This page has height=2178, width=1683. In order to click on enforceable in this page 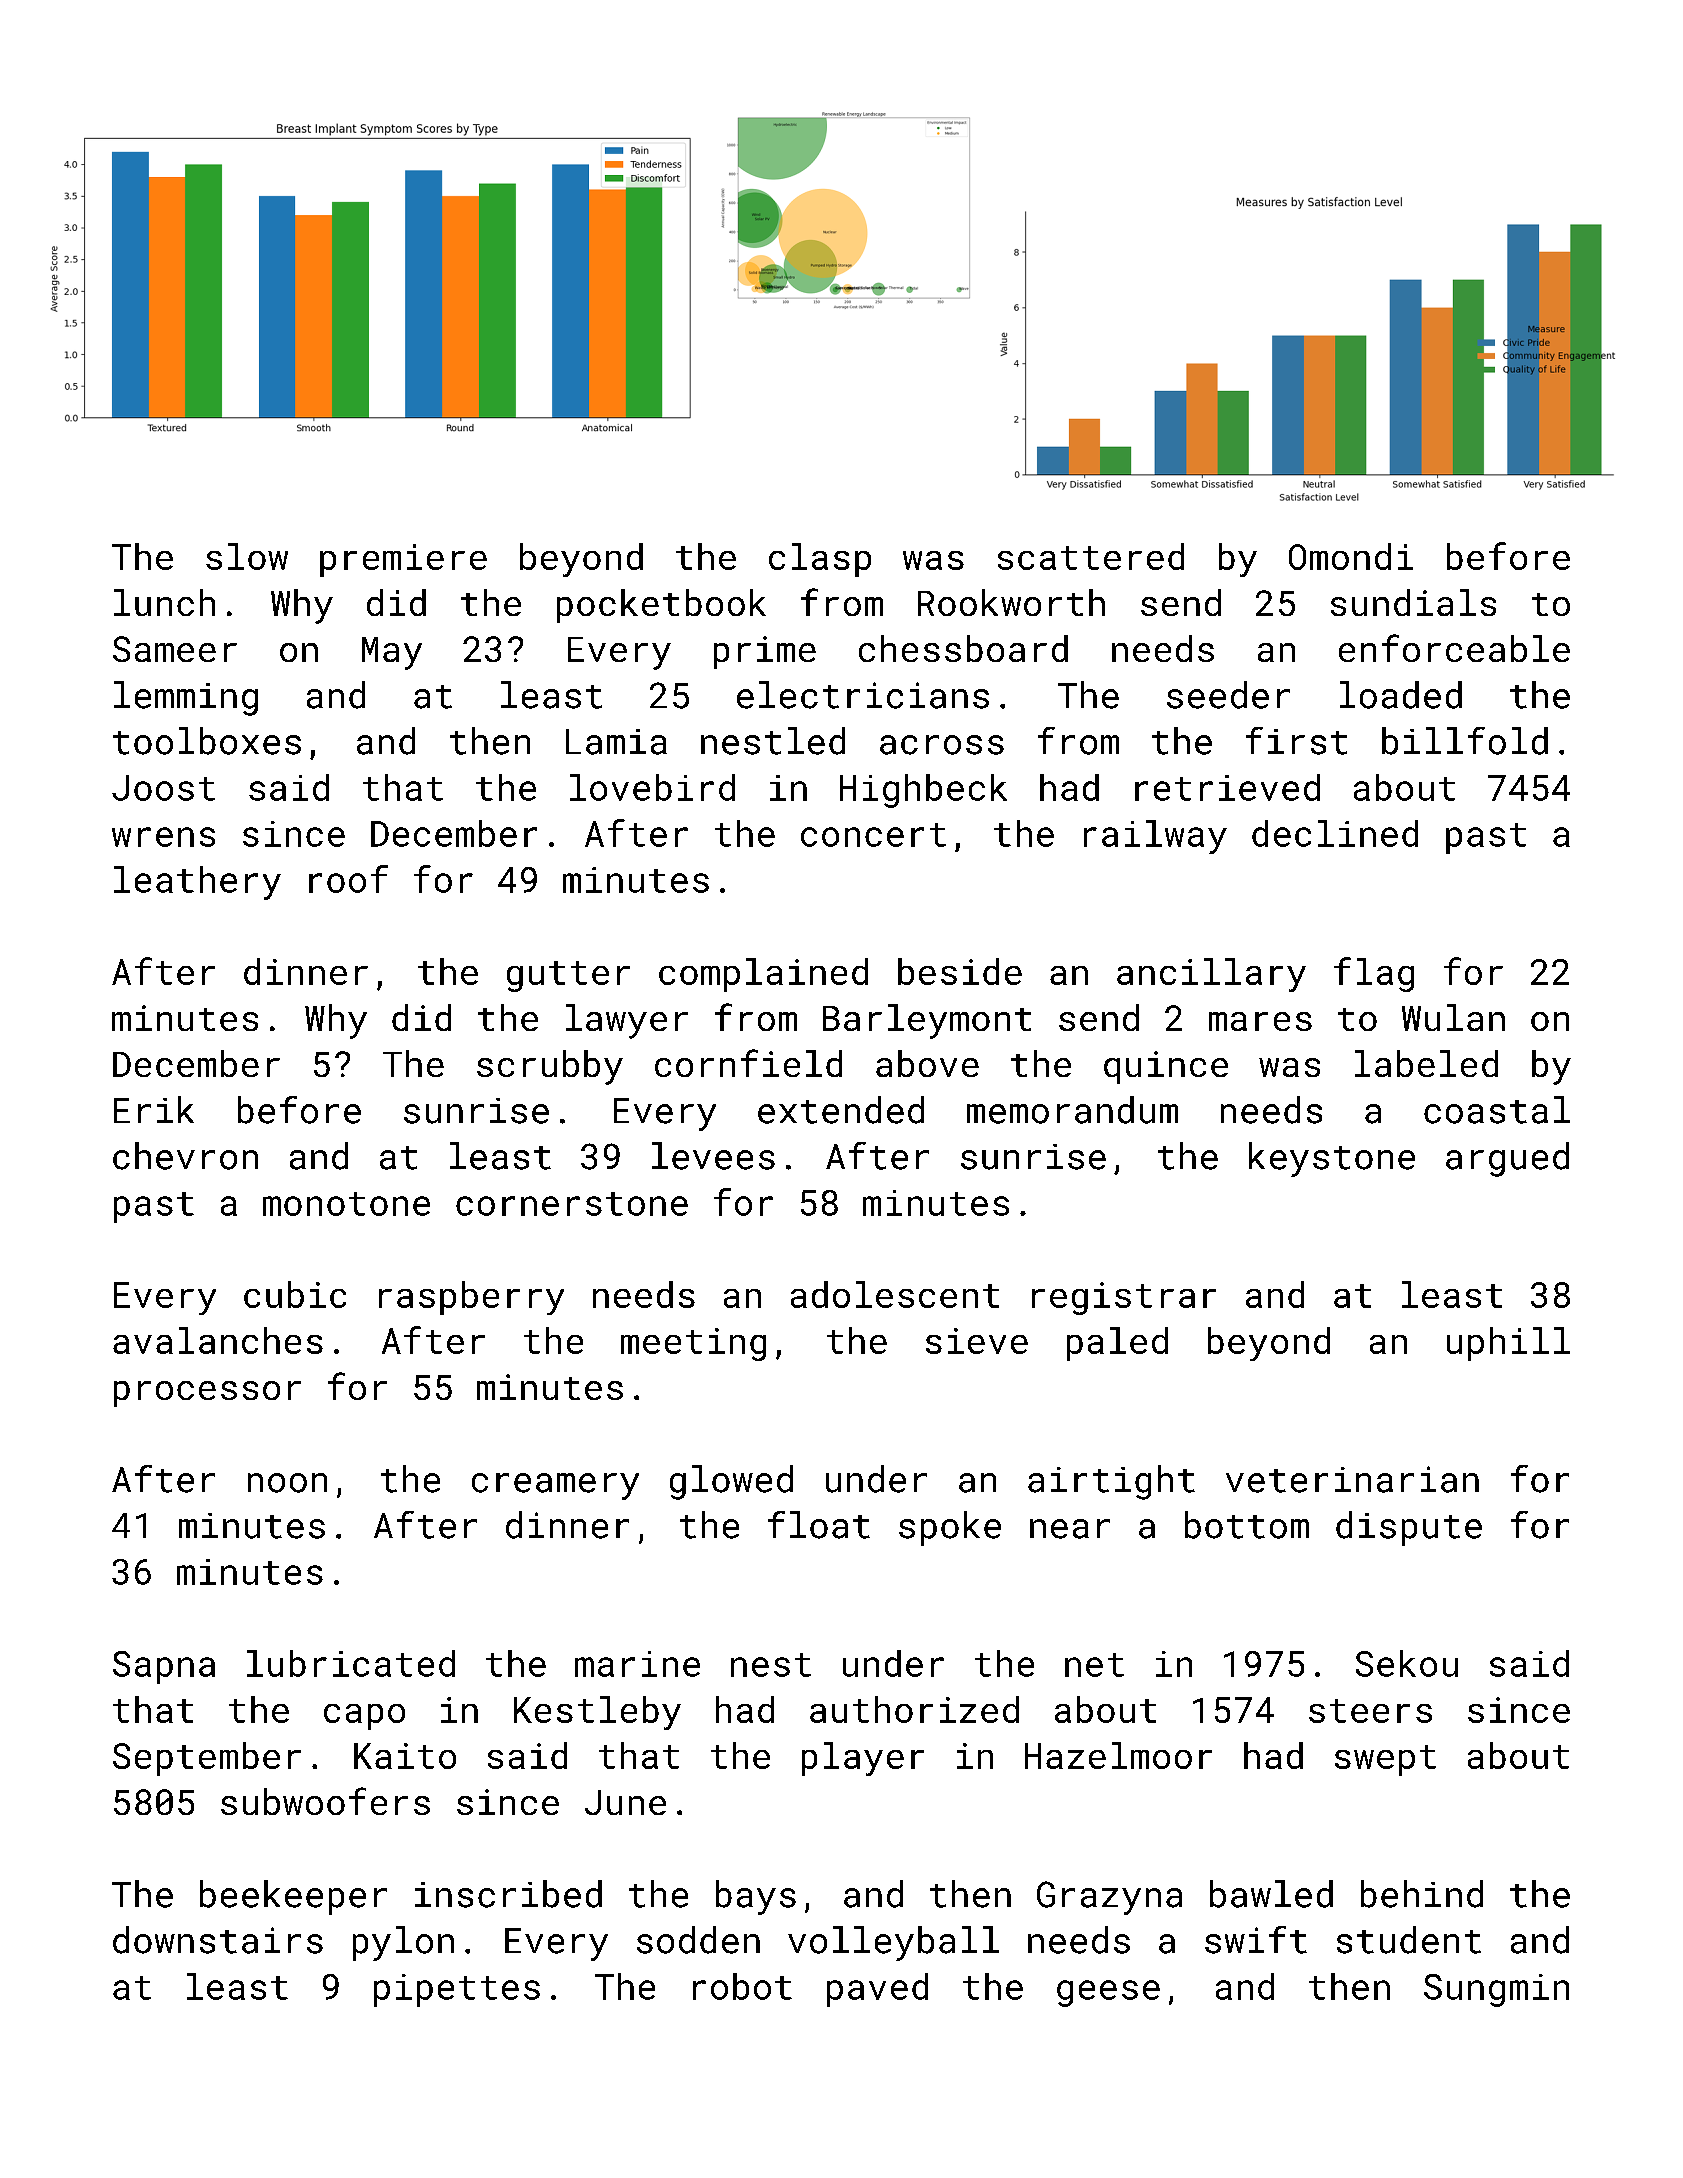, I will do `click(1454, 648)`.
